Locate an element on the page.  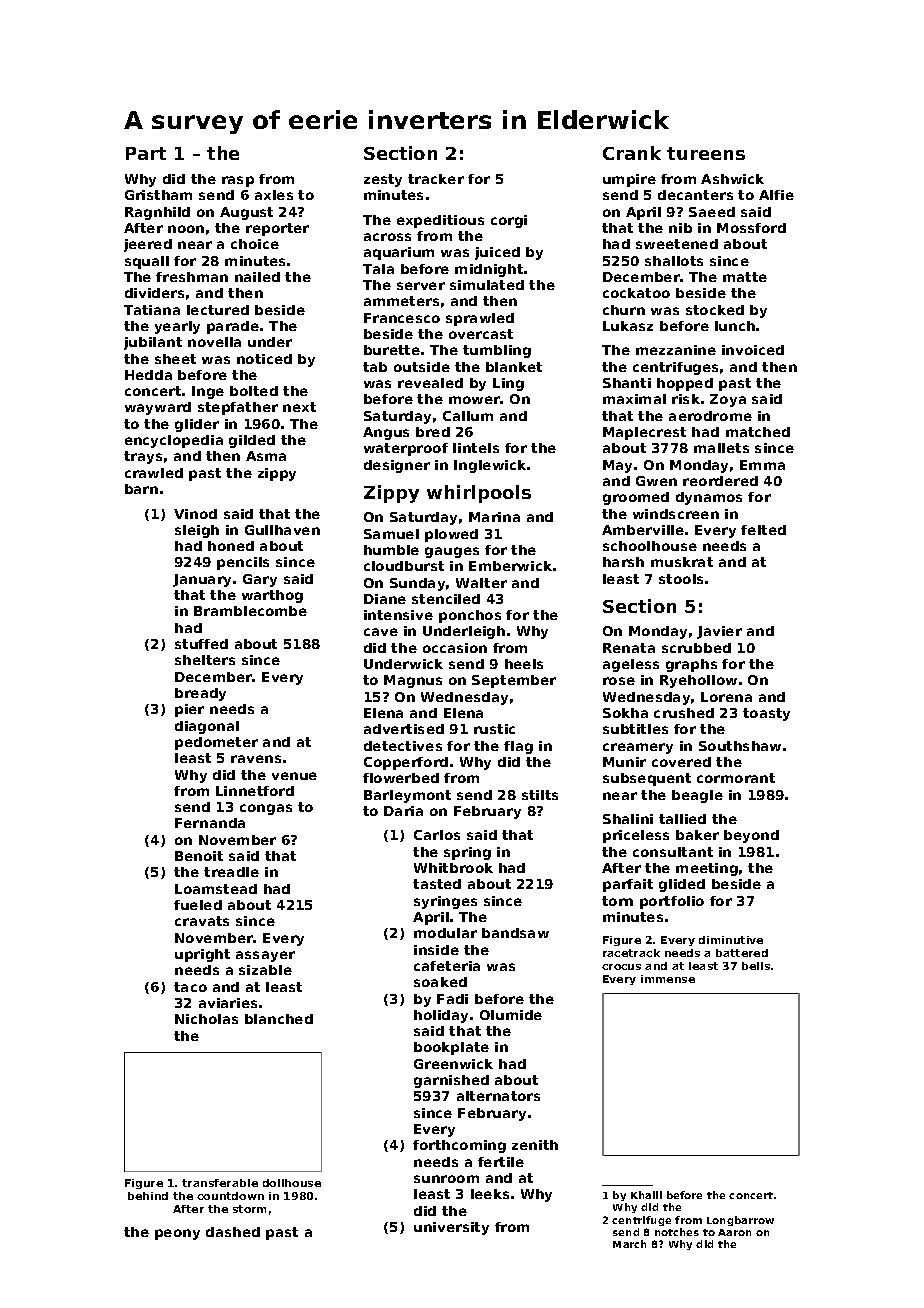
alternators is located at coordinates (498, 1096).
